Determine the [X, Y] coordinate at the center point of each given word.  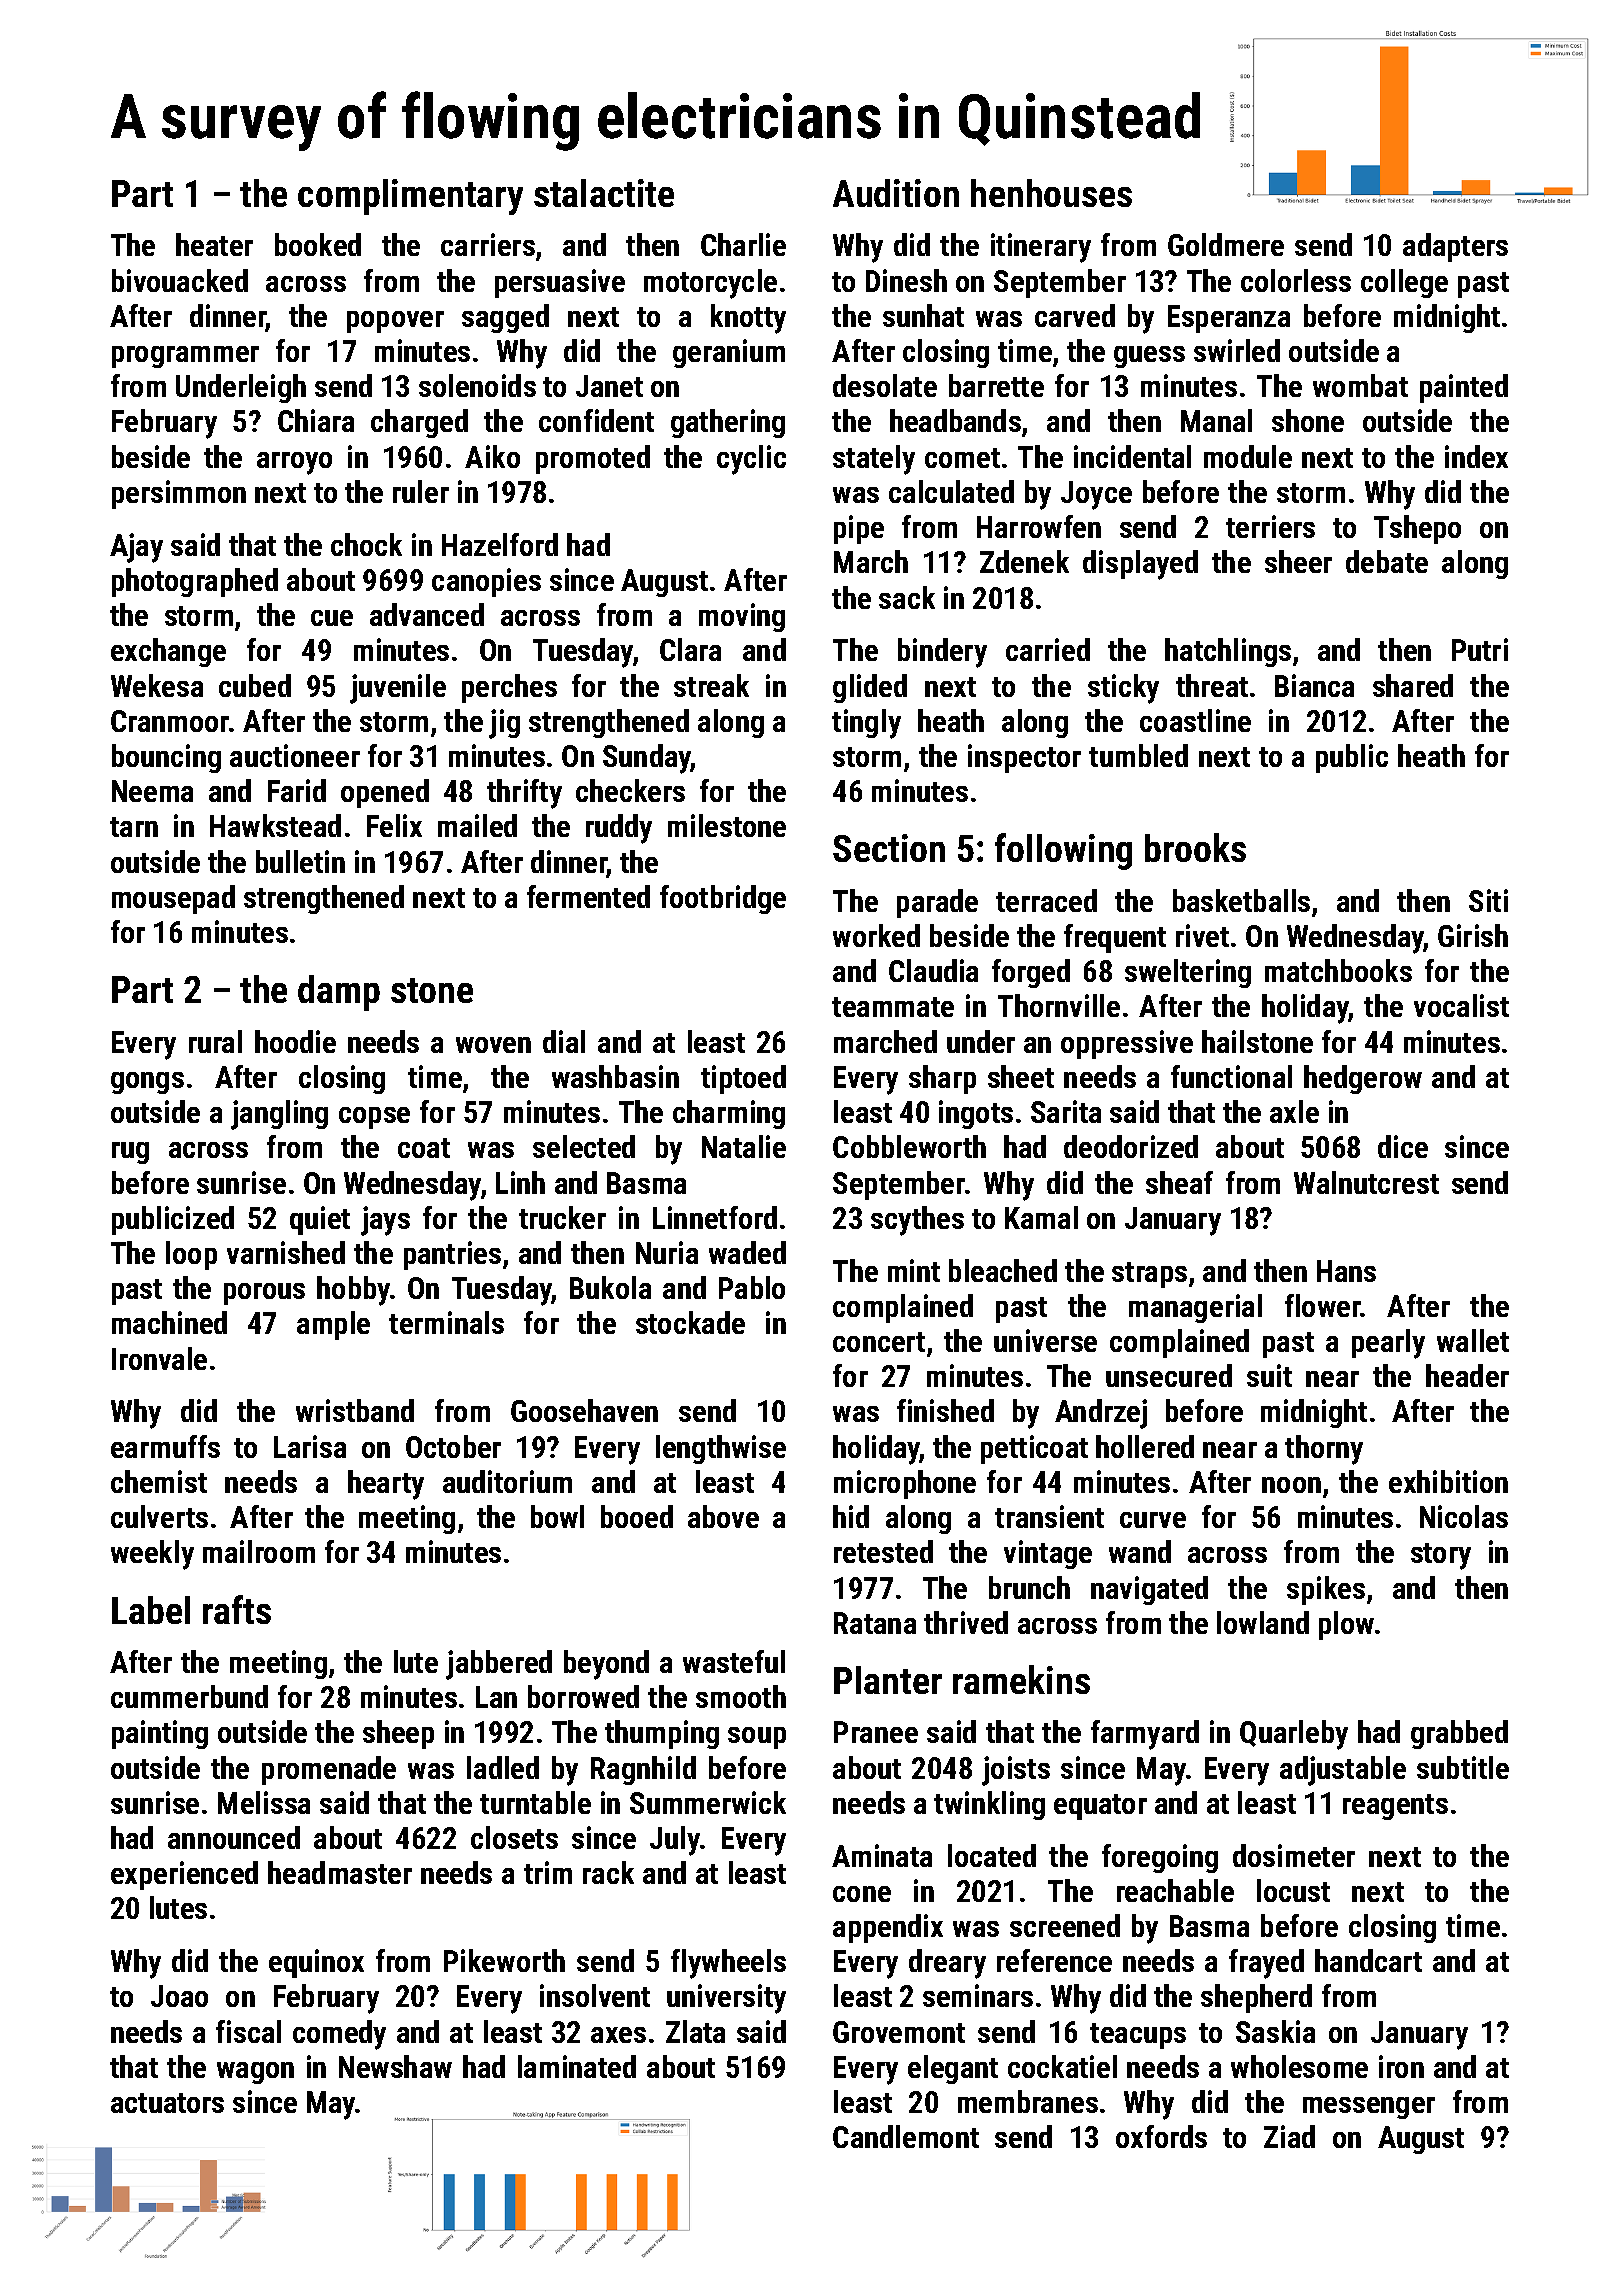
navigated [1149, 1590]
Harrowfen [1039, 526]
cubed [255, 685]
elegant [953, 2069]
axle [1294, 1111]
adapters [1455, 247]
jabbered [499, 1665]
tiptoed [743, 1079]
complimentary [410, 197]
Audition [896, 193]
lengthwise [721, 1449]
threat [1212, 685]
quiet [320, 1220]
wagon [255, 2073]
